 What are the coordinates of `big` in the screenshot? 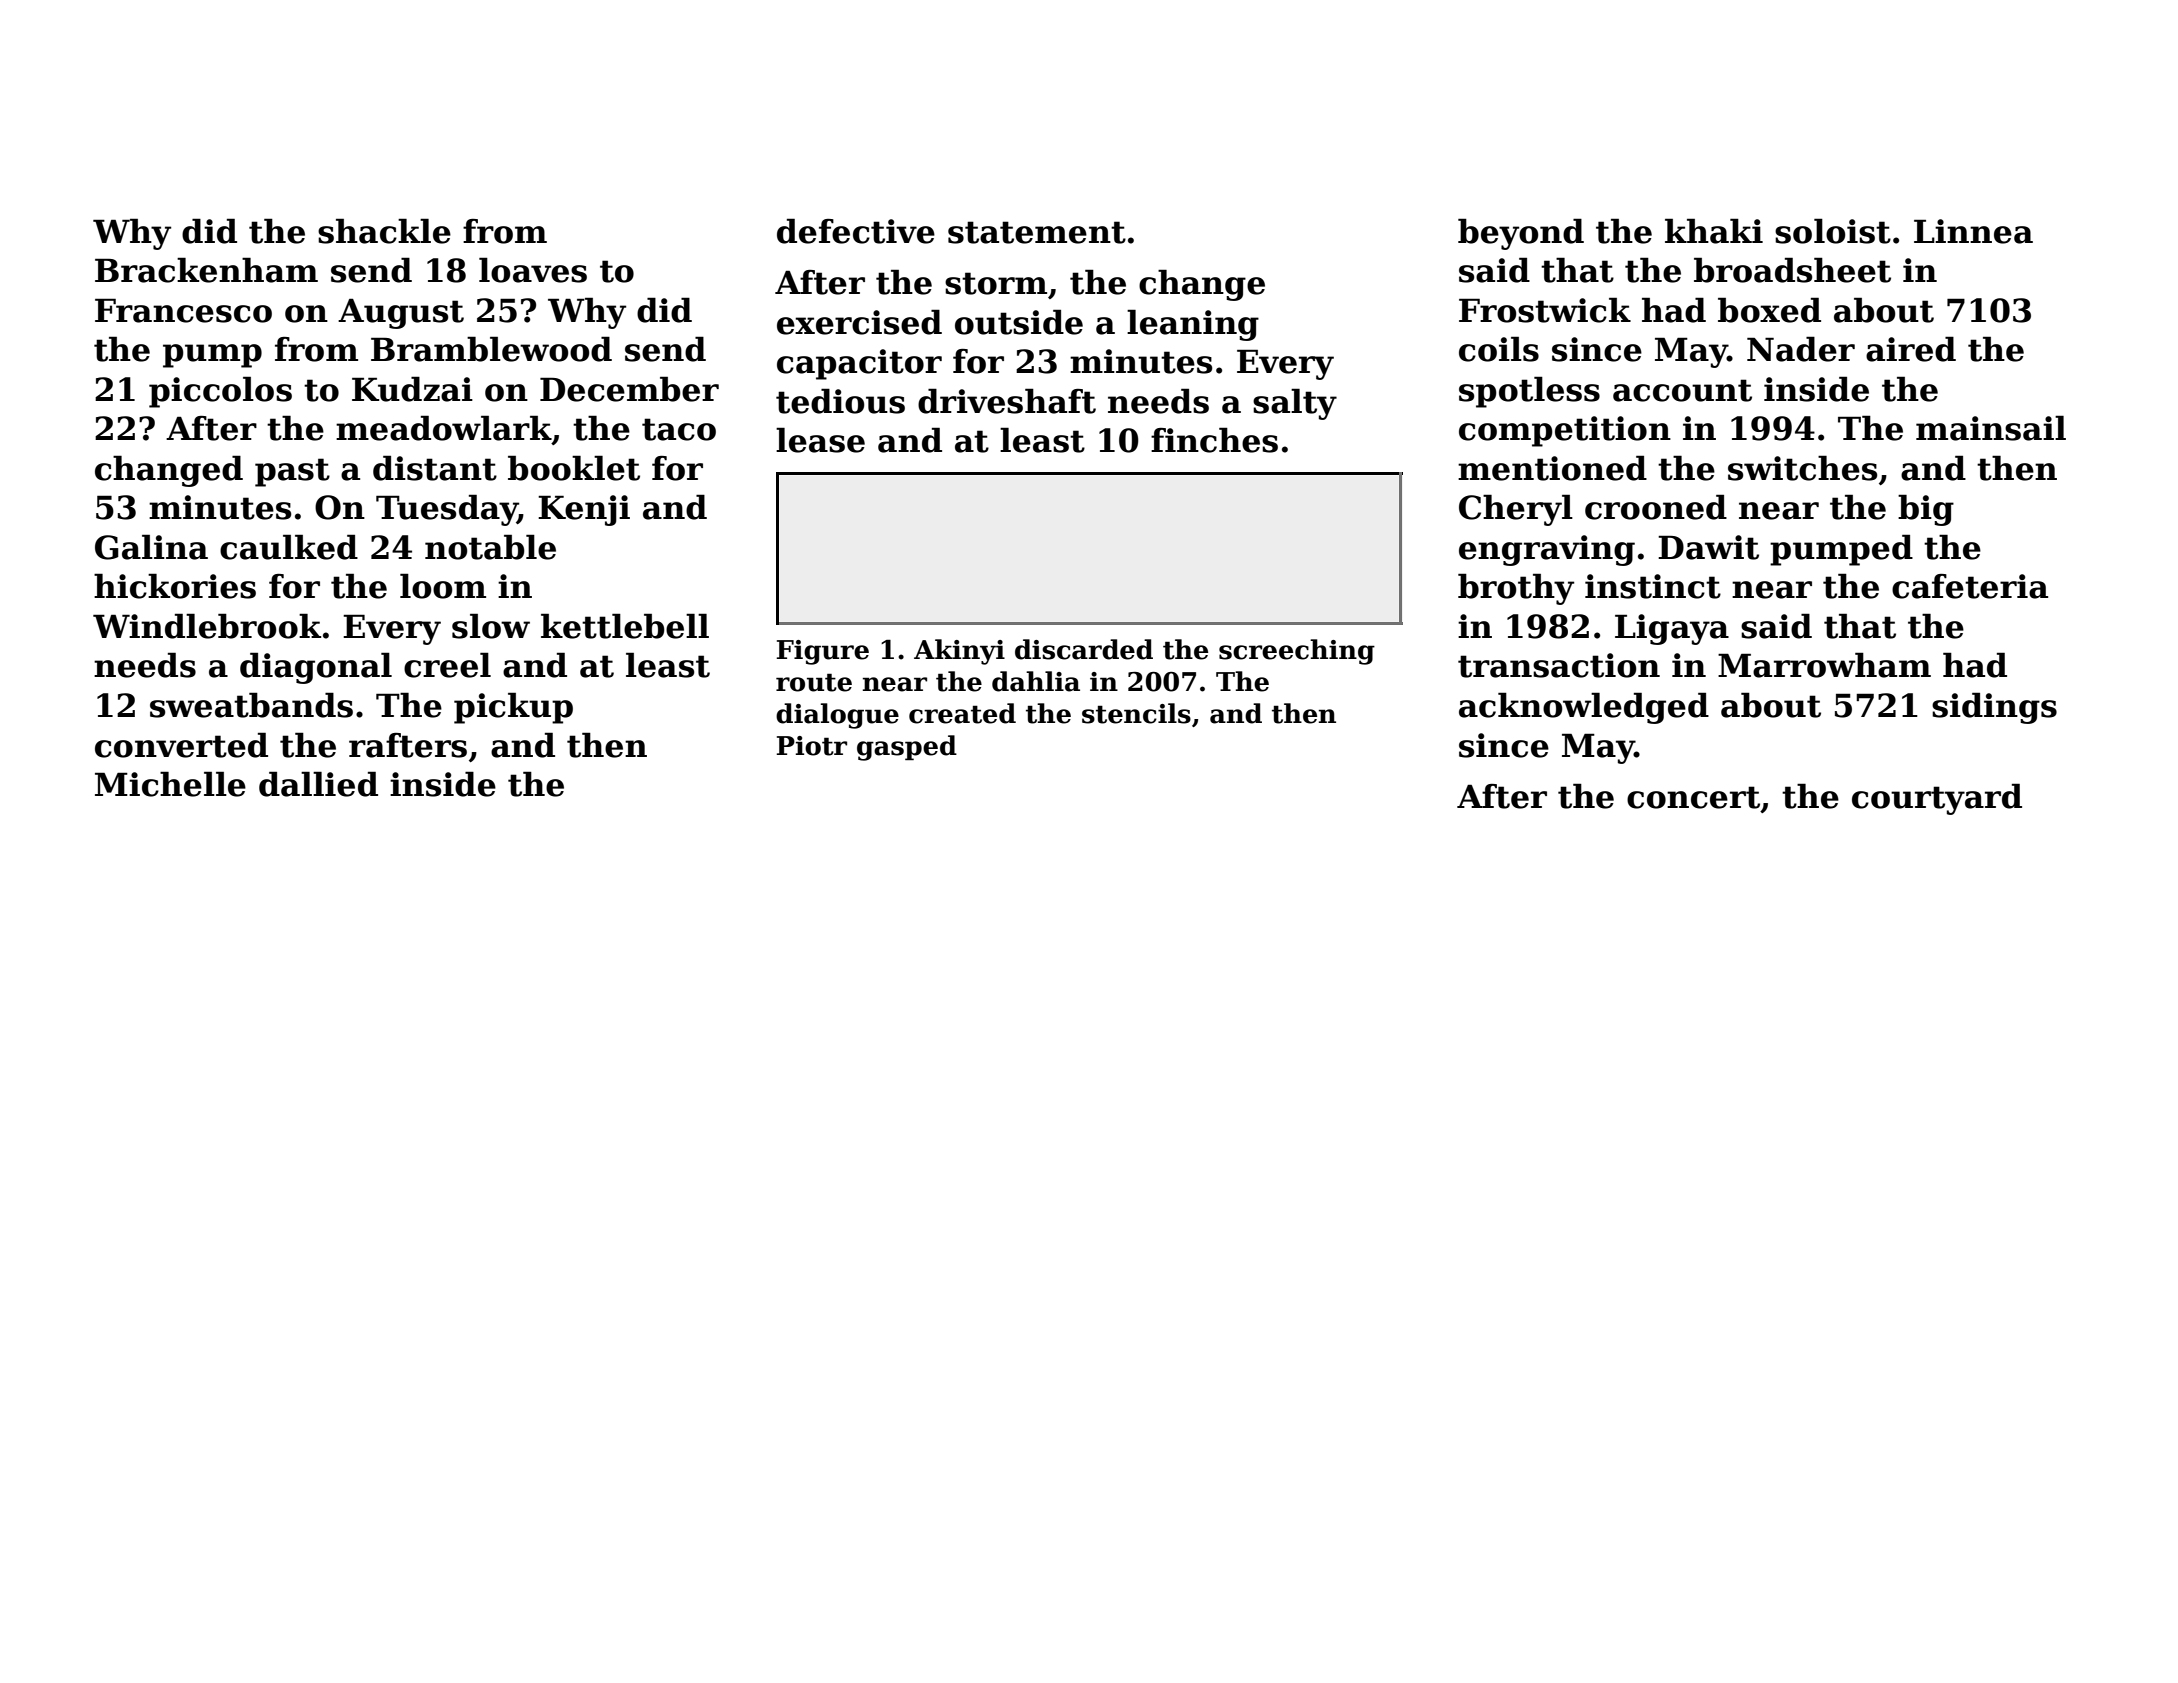 It's located at (1926, 510).
